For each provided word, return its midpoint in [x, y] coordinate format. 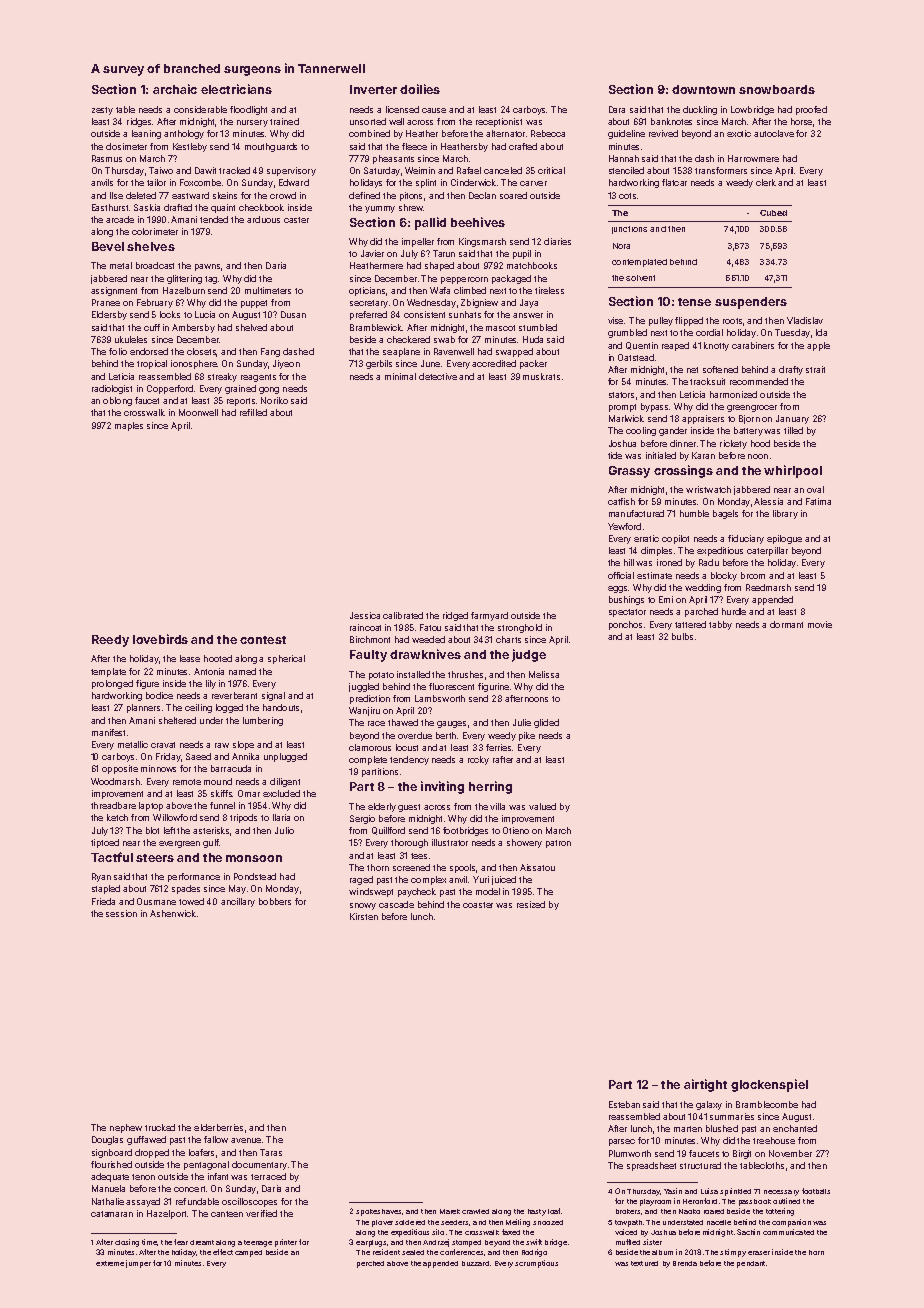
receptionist [499, 122]
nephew [126, 1128]
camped [248, 1253]
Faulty [368, 656]
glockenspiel [769, 1085]
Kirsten [364, 916]
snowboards [777, 89]
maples [129, 426]
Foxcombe [200, 182]
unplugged [285, 757]
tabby [720, 625]
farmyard [489, 616]
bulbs [682, 636]
